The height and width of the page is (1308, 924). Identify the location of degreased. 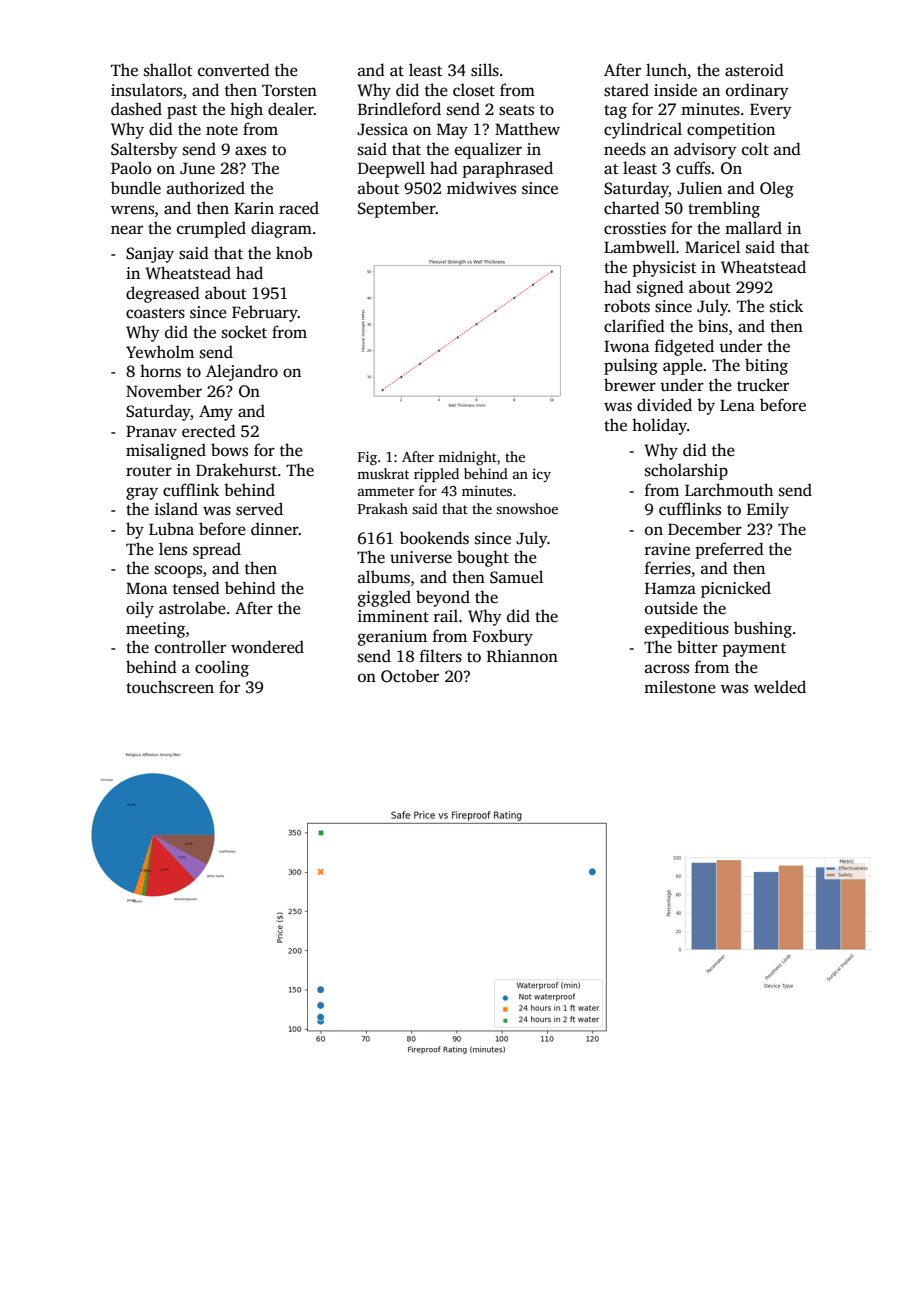
(163, 294).
